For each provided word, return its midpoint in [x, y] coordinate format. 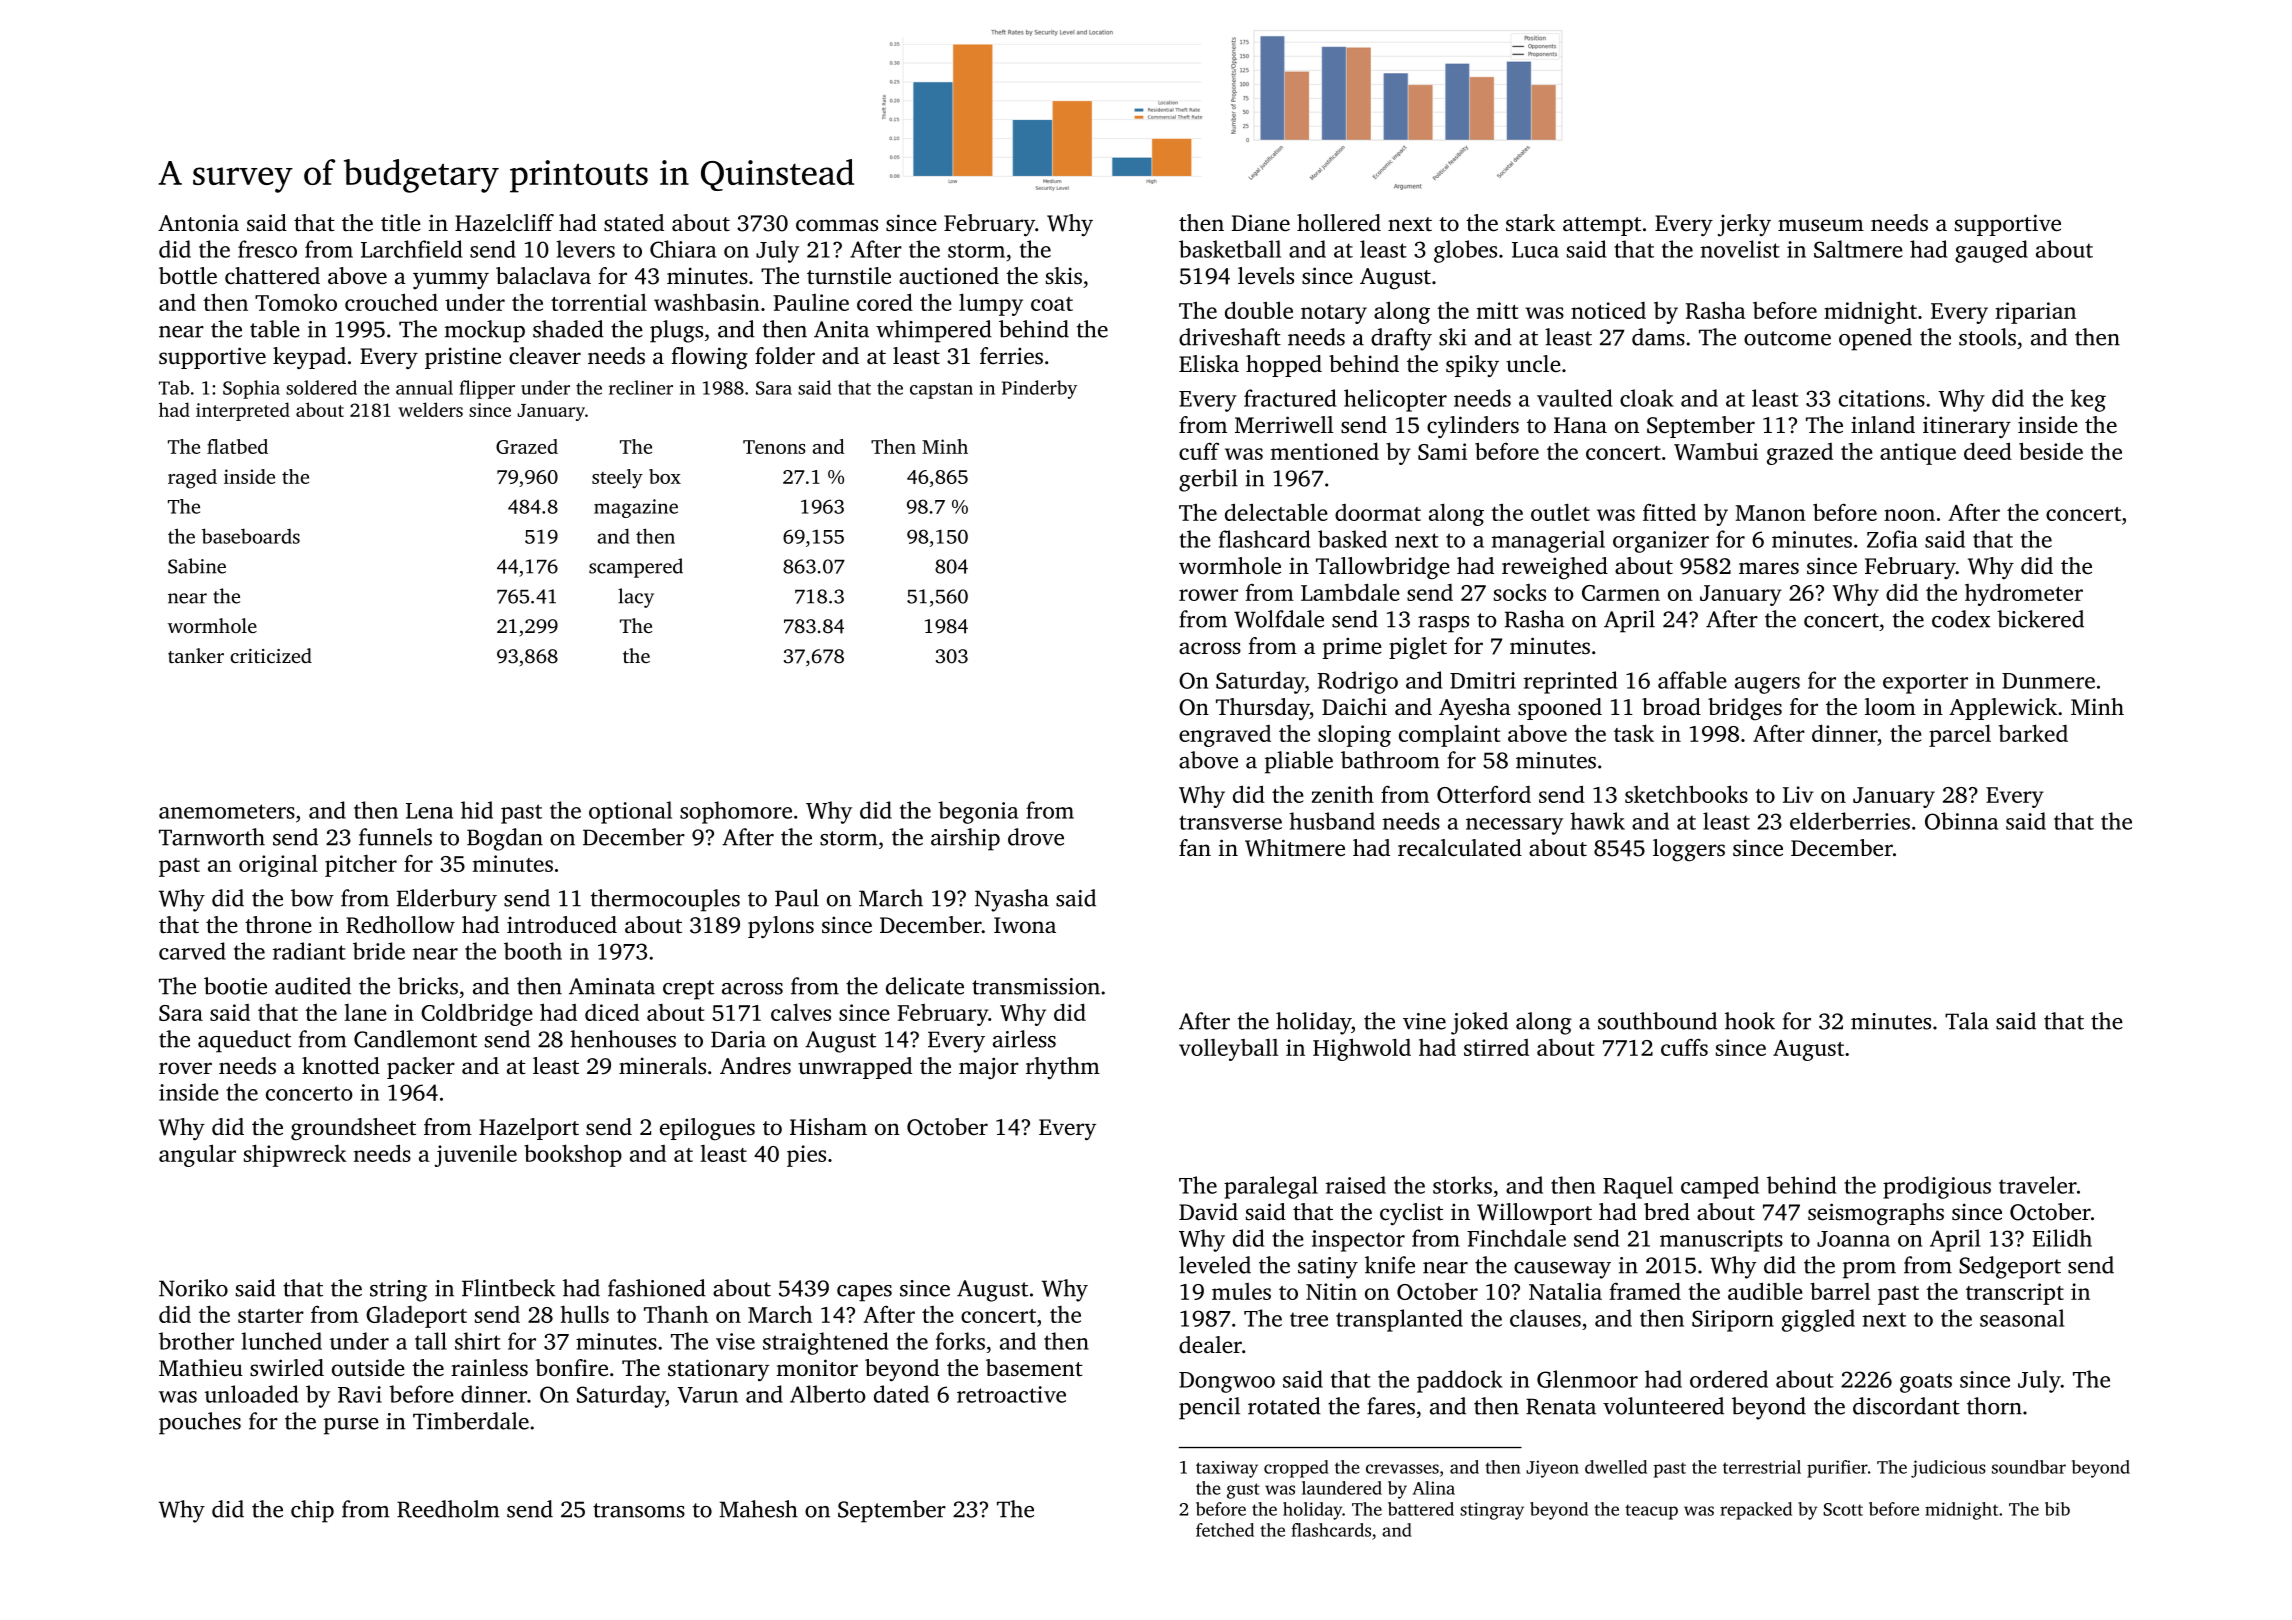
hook [1750, 1021]
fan [1195, 847]
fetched [1225, 1530]
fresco [267, 249]
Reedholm [448, 1509]
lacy [636, 598]
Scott [1843, 1509]
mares [1769, 568]
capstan [941, 391]
